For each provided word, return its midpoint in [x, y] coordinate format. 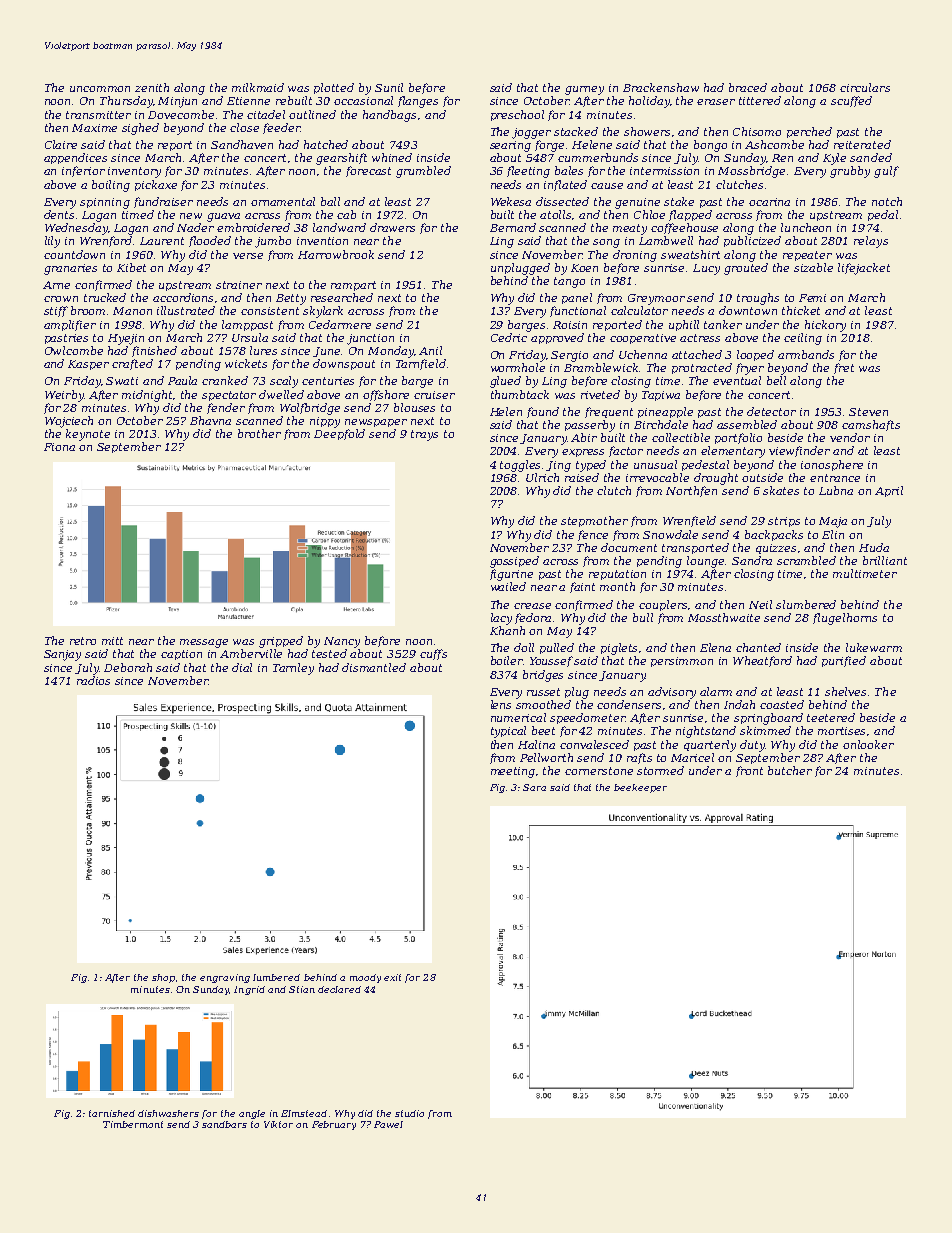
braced [748, 87]
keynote [88, 435]
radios [93, 680]
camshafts [871, 425]
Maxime [94, 128]
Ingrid [249, 990]
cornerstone [599, 771]
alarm [716, 691]
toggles [520, 466]
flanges [418, 102]
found [543, 412]
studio [409, 1113]
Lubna [836, 490]
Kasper [88, 365]
